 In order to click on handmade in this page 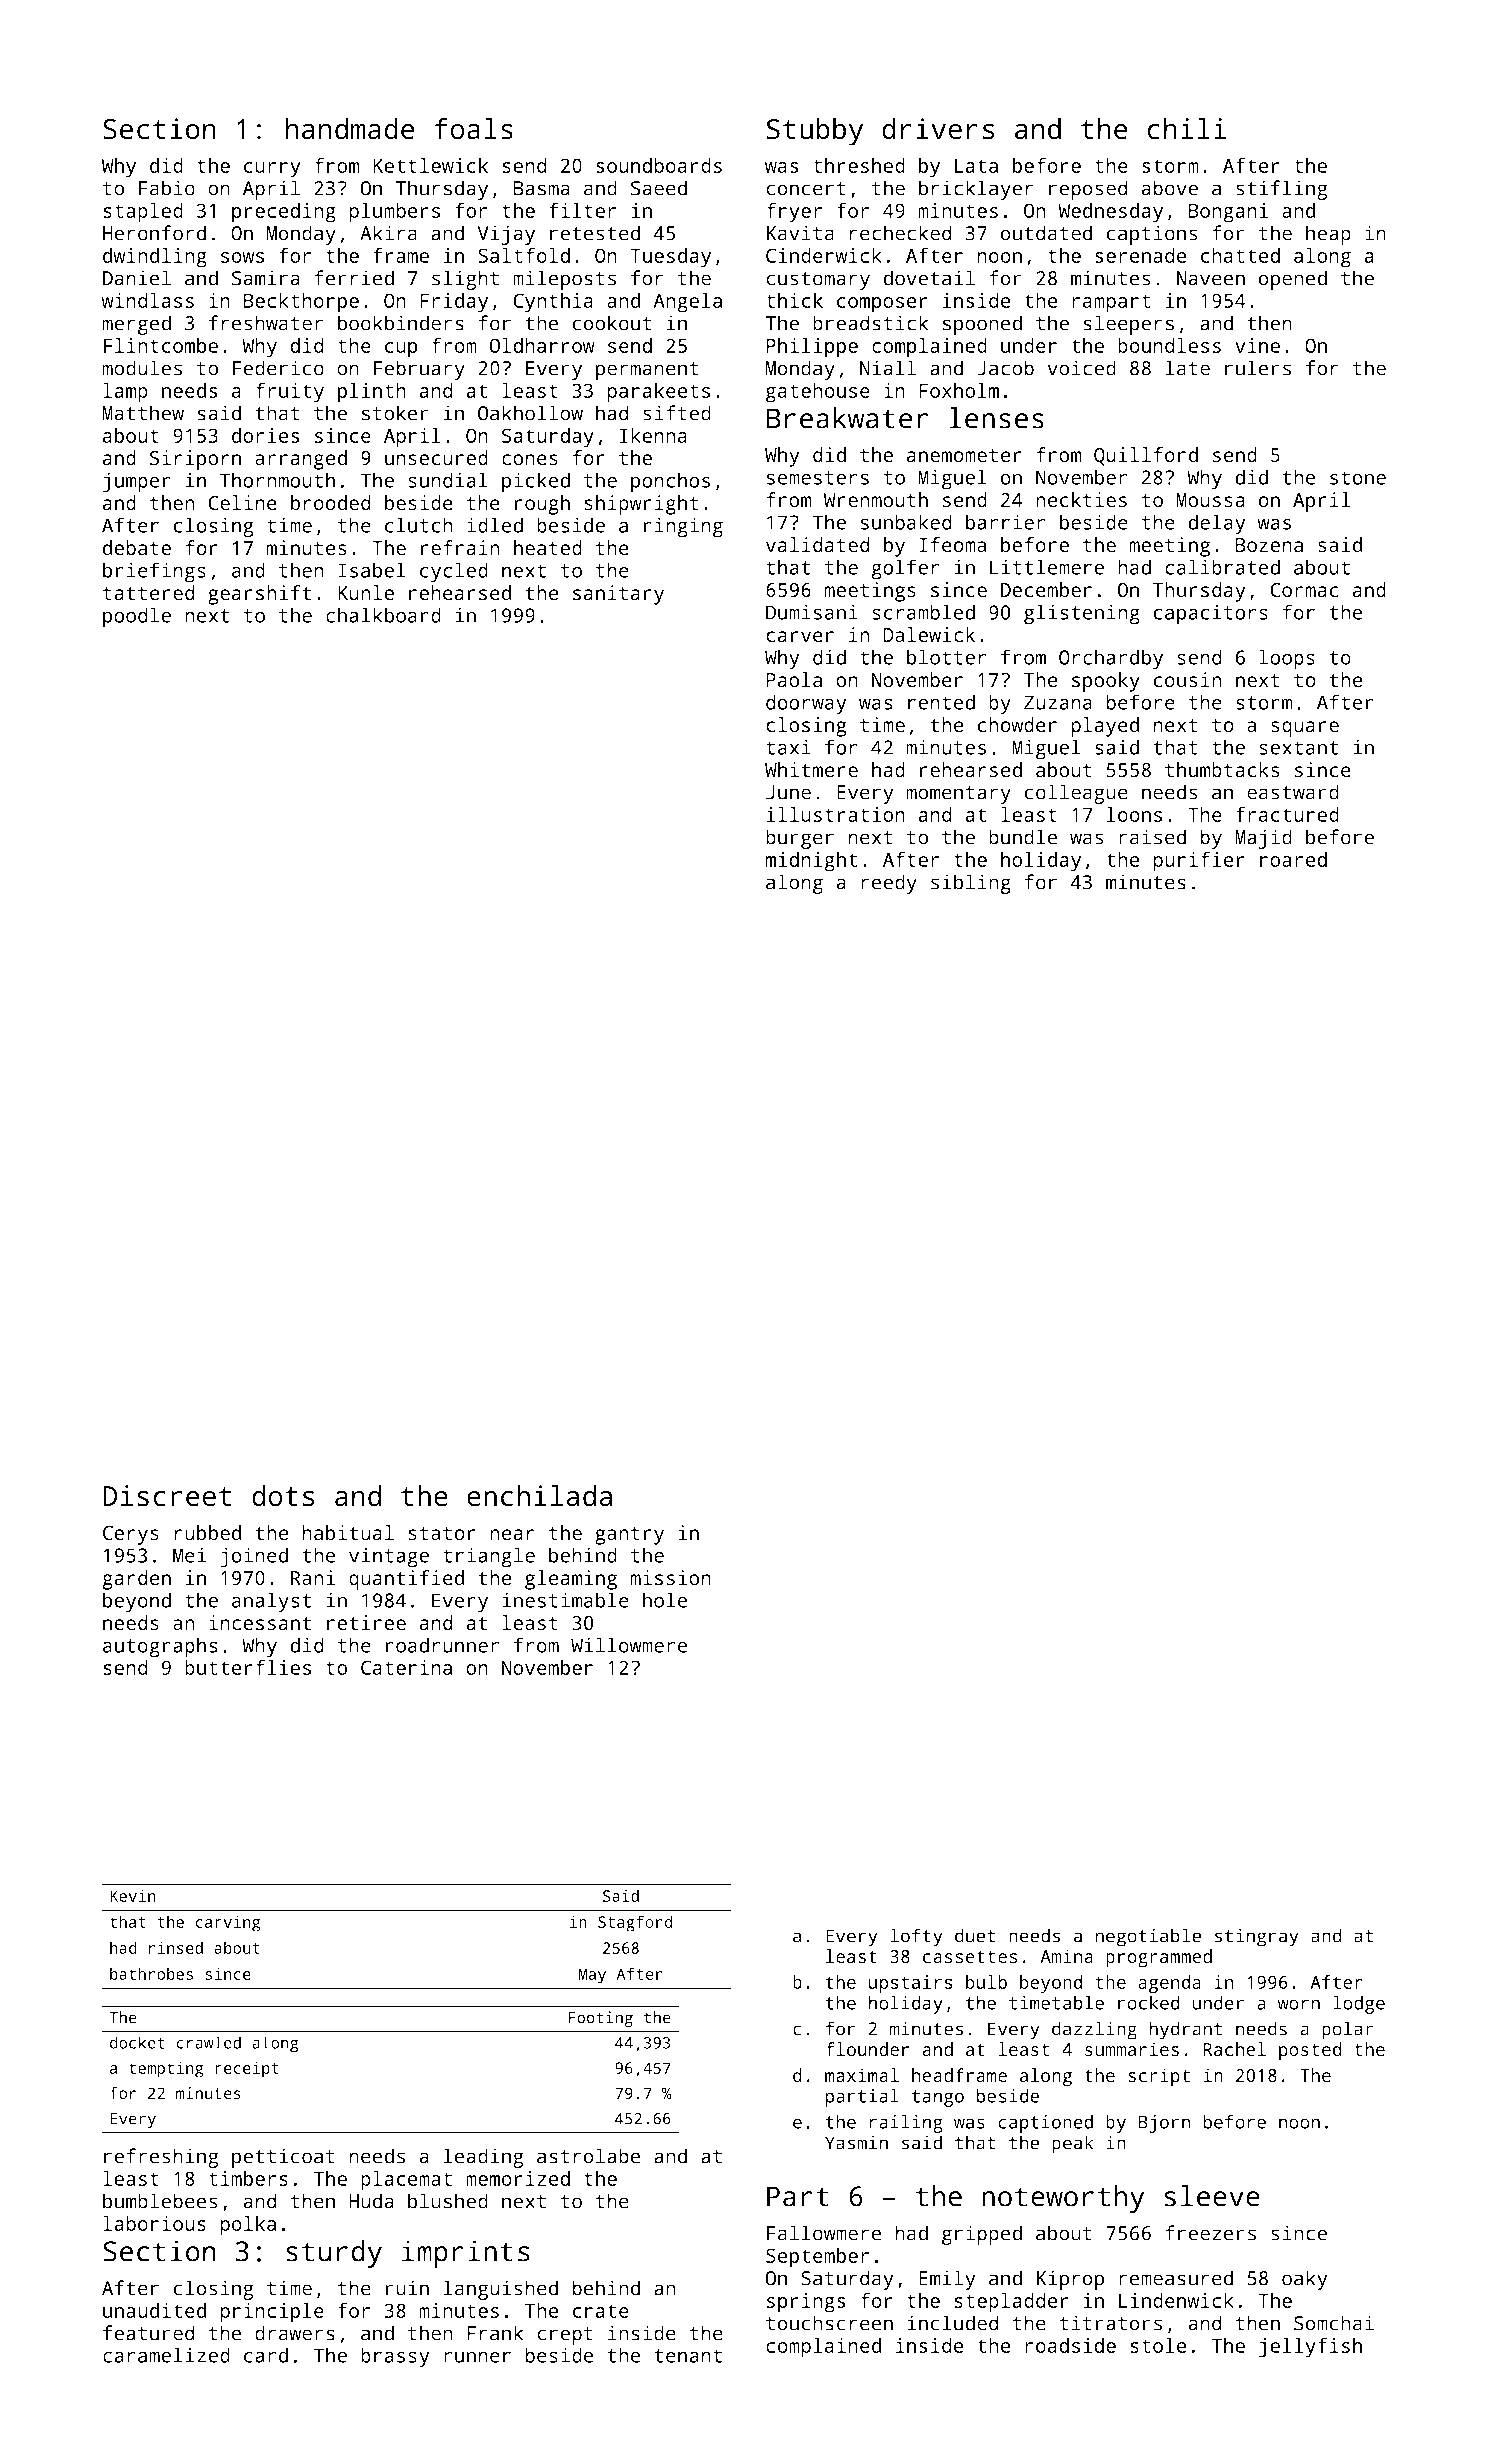, I will do `click(350, 129)`.
